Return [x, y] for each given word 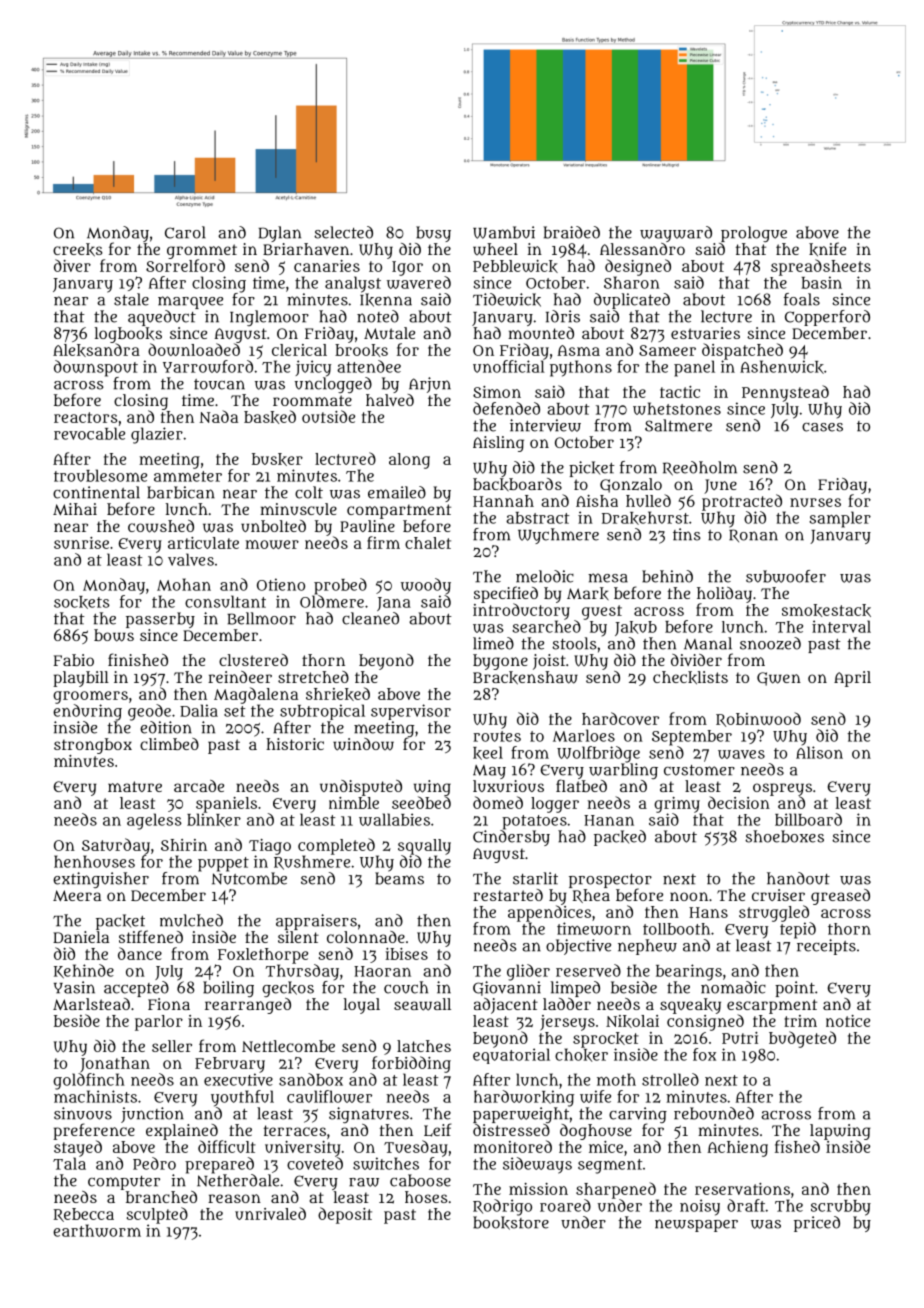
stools [574, 643]
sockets [82, 602]
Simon [497, 392]
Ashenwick [782, 367]
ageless [154, 821]
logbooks [128, 335]
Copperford [827, 318]
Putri [740, 1038]
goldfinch [89, 1081]
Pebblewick [515, 266]
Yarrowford [208, 366]
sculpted [157, 1215]
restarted [508, 895]
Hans [708, 912]
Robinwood [758, 719]
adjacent [506, 1006]
